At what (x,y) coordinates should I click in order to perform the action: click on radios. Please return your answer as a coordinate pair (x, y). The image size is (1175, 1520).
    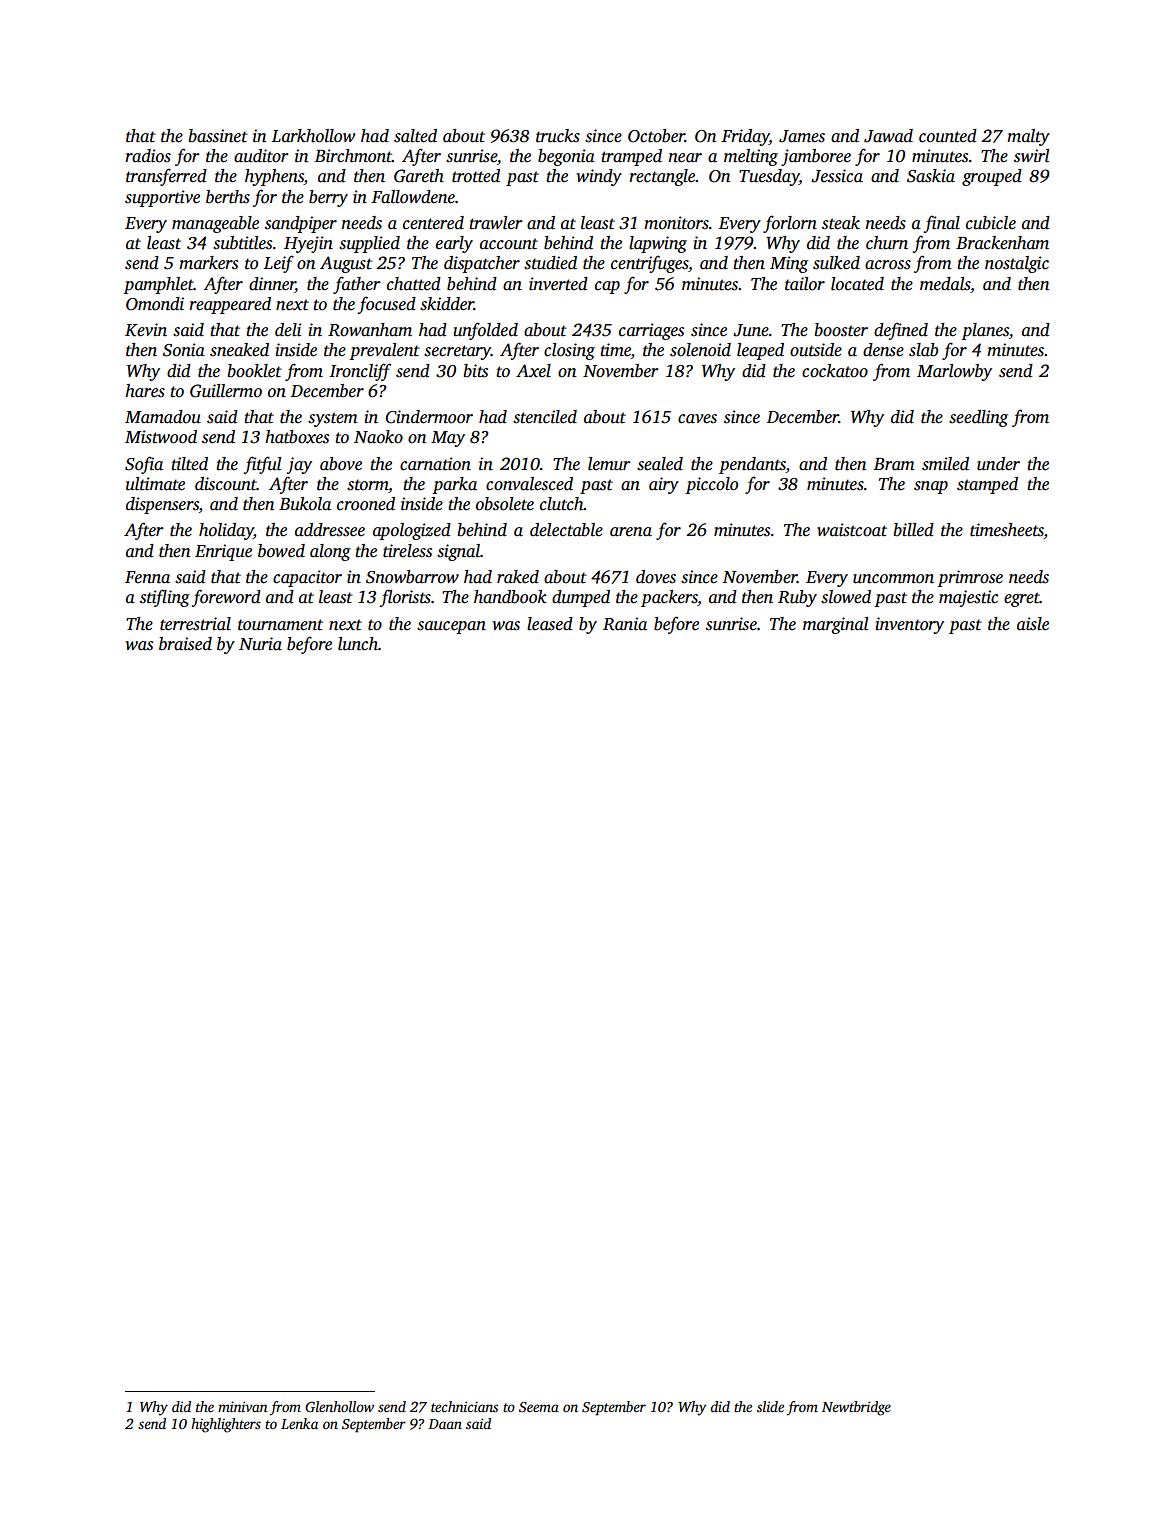
    Looking at the image, I should click on (148, 156).
